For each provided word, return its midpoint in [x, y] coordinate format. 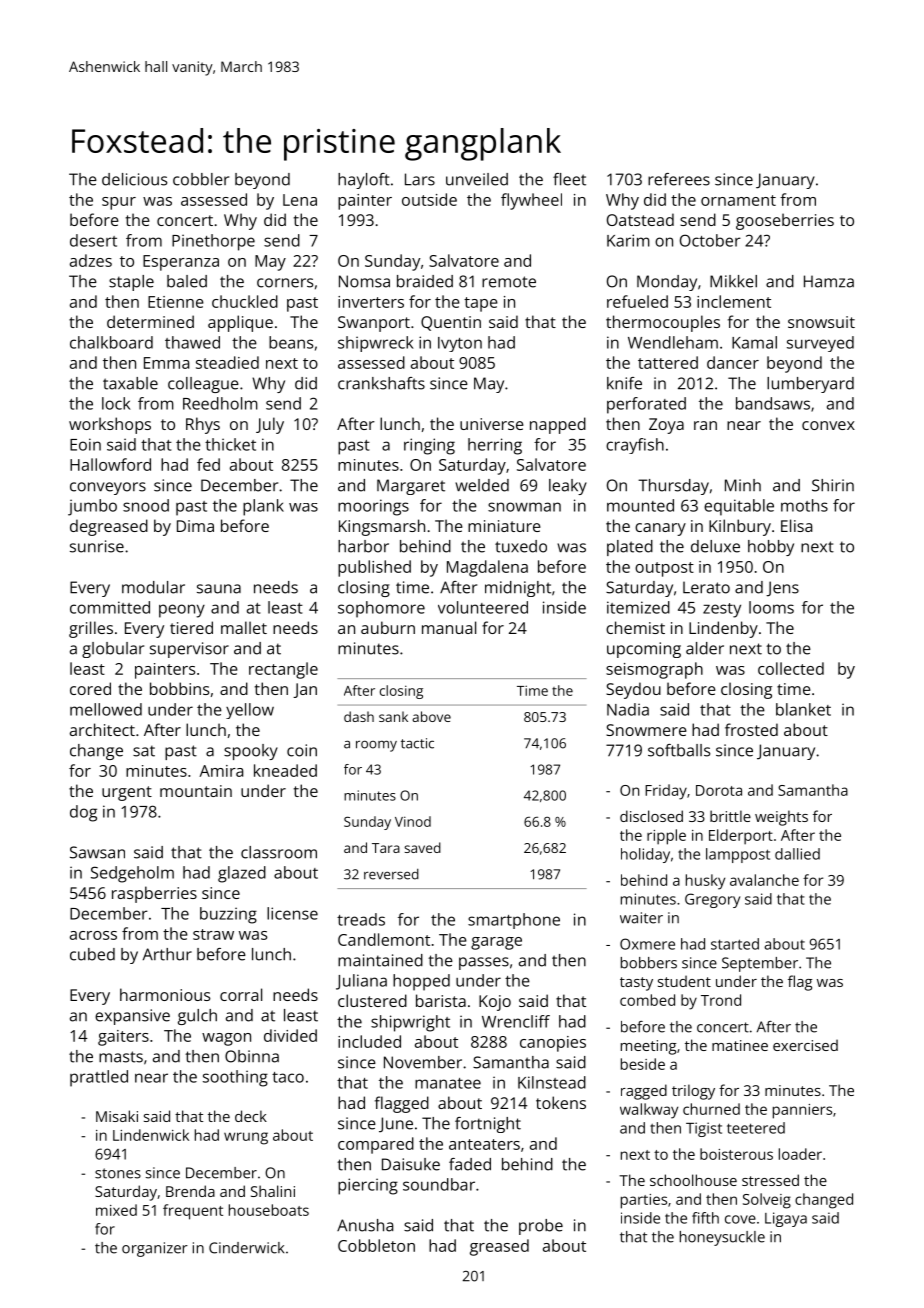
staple [131, 283]
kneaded [285, 770]
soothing [235, 1078]
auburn [388, 627]
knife [624, 383]
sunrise [97, 546]
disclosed [651, 816]
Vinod [413, 821]
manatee [448, 1083]
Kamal [754, 342]
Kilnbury [740, 527]
